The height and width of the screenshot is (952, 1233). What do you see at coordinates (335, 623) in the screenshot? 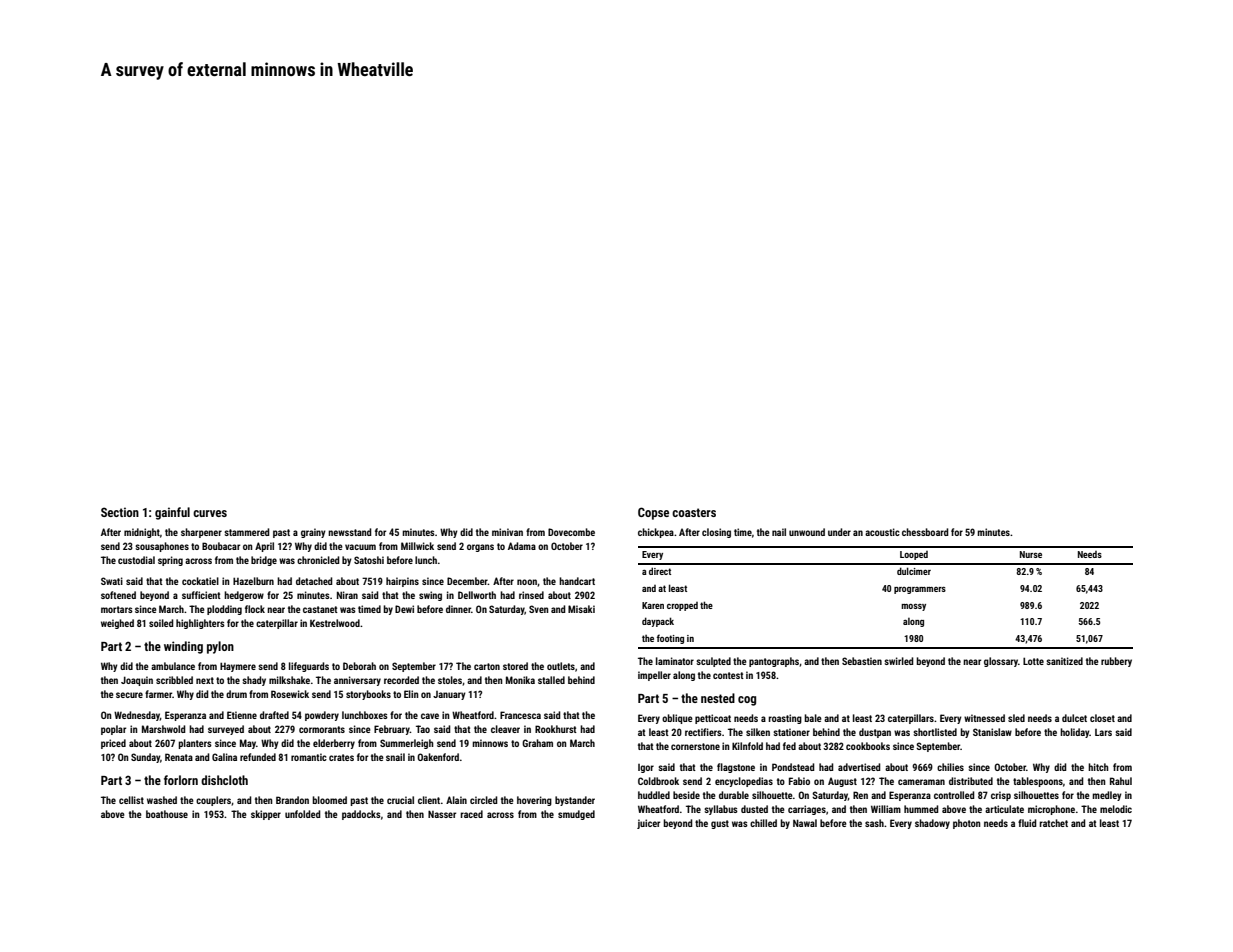
I see `Kestrelwood` at bounding box center [335, 623].
